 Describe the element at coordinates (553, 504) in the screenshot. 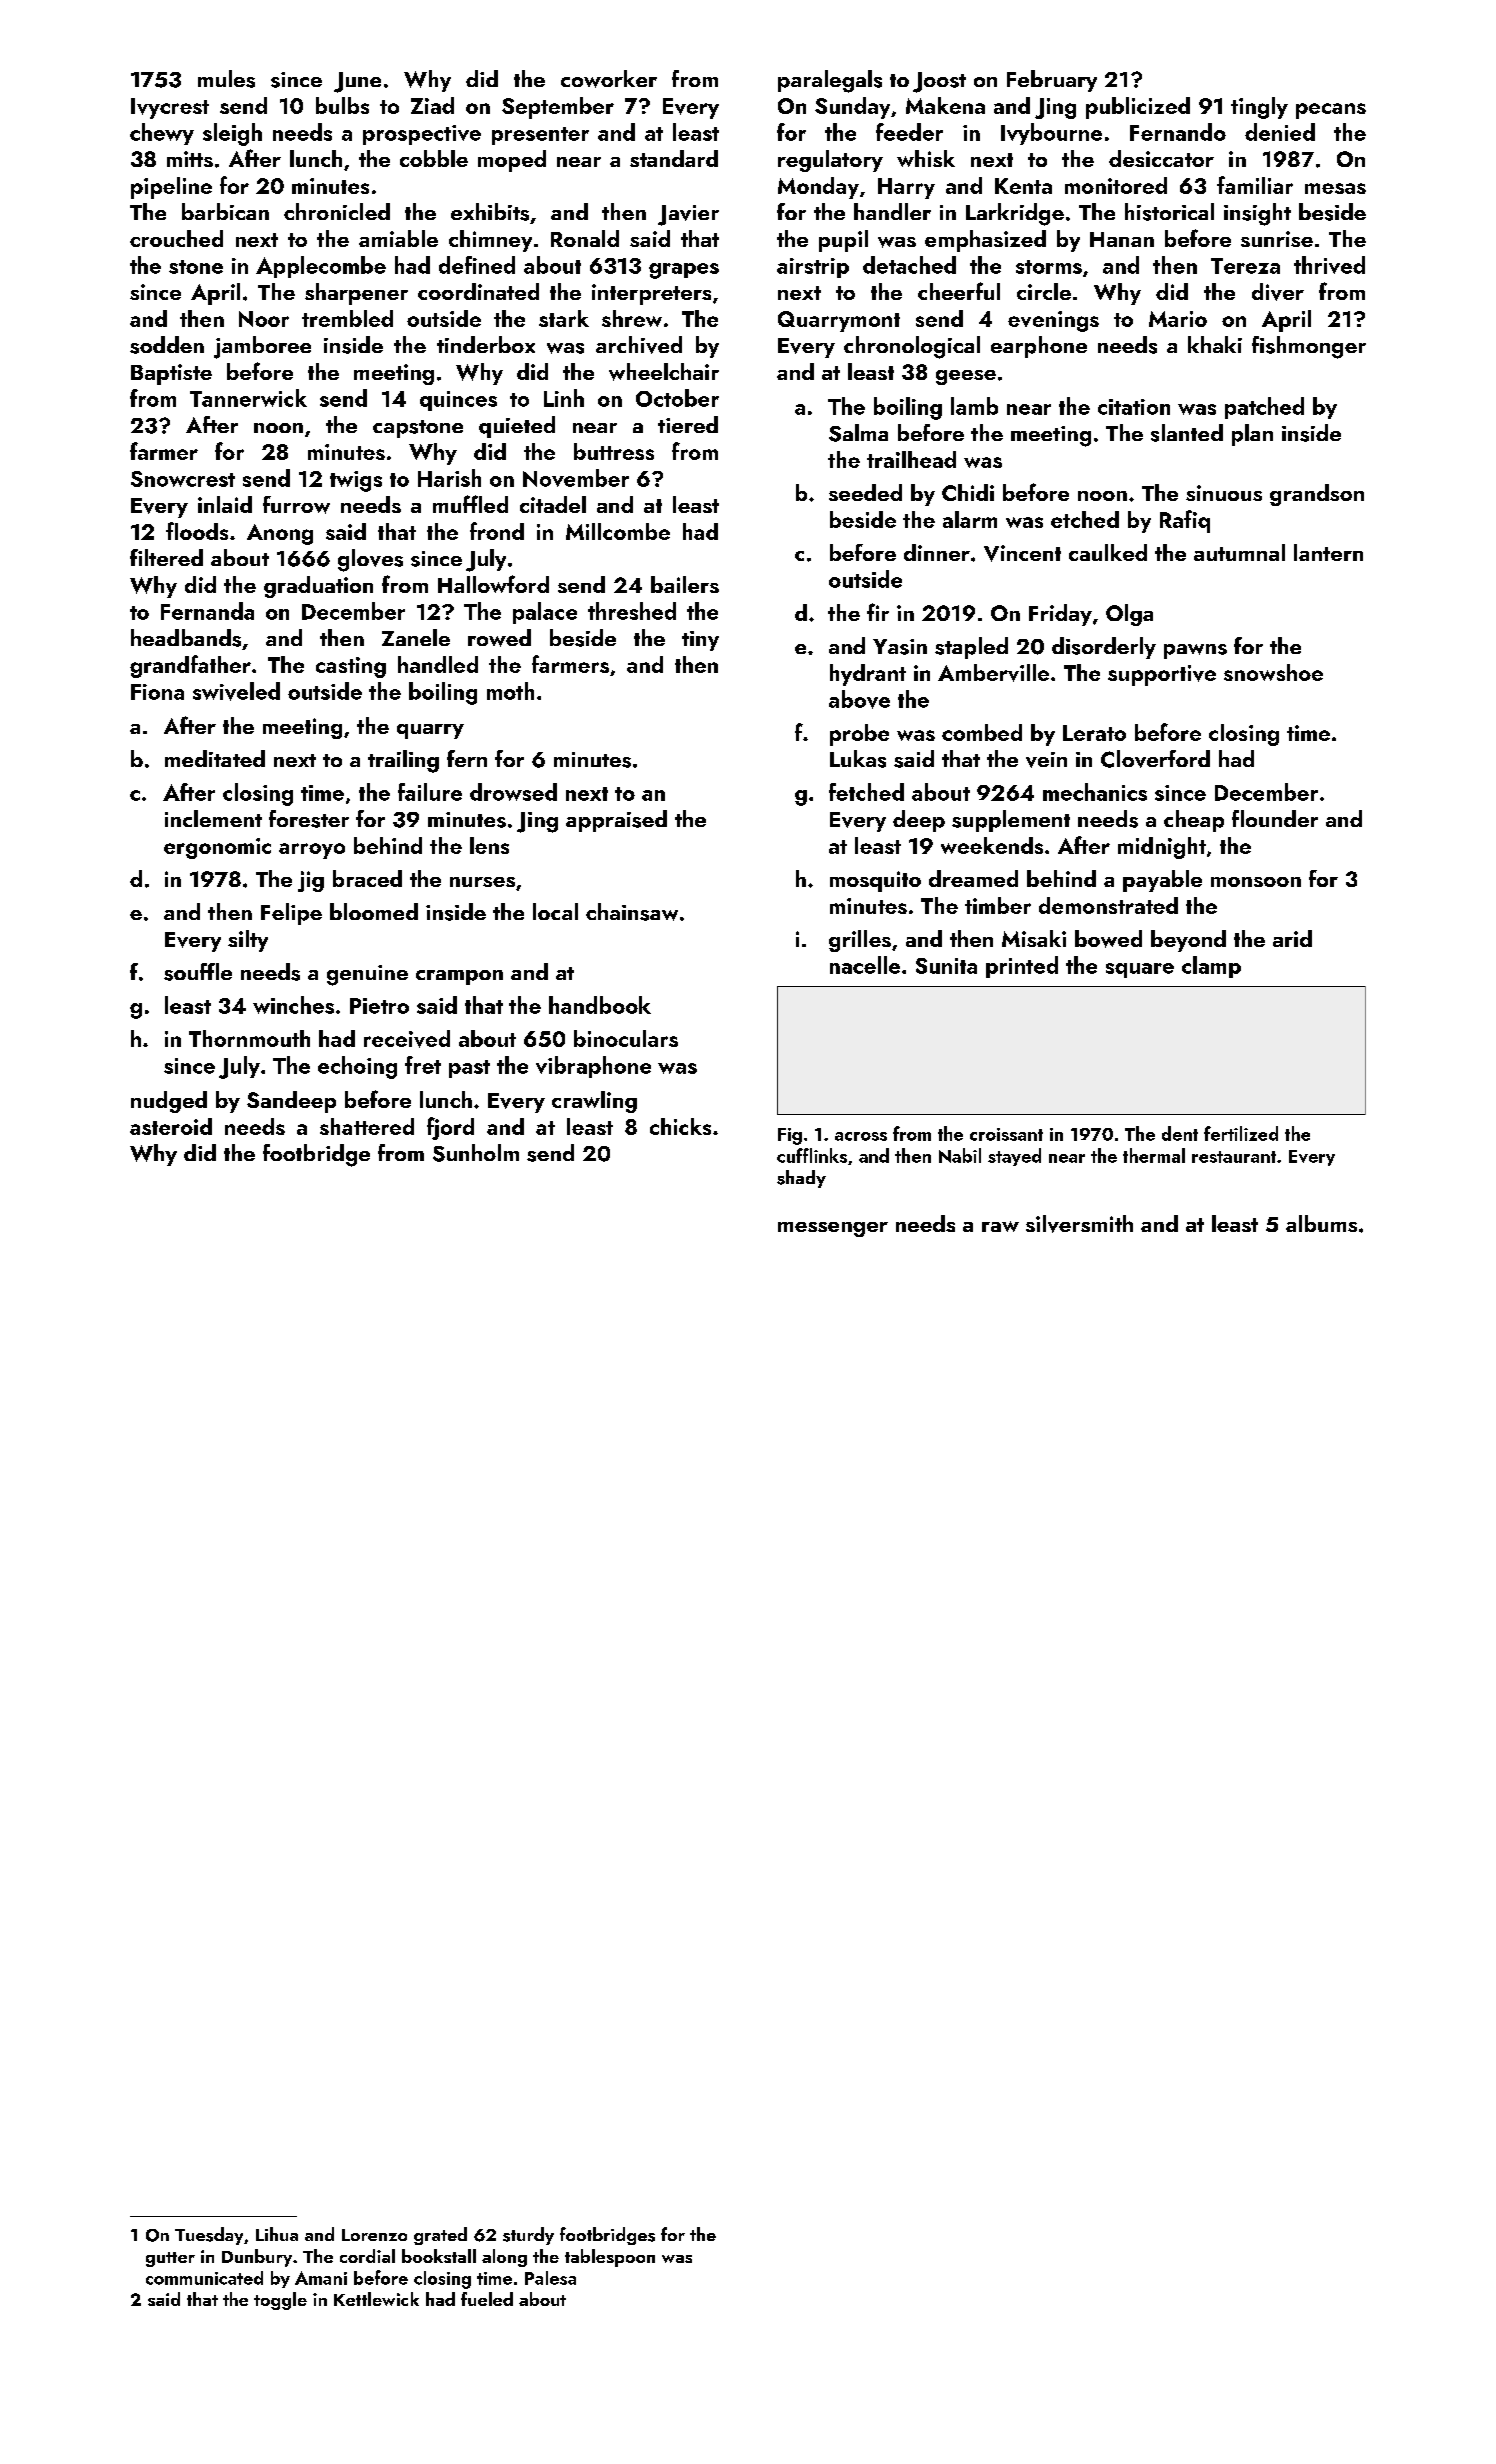

I see `citadel` at that location.
